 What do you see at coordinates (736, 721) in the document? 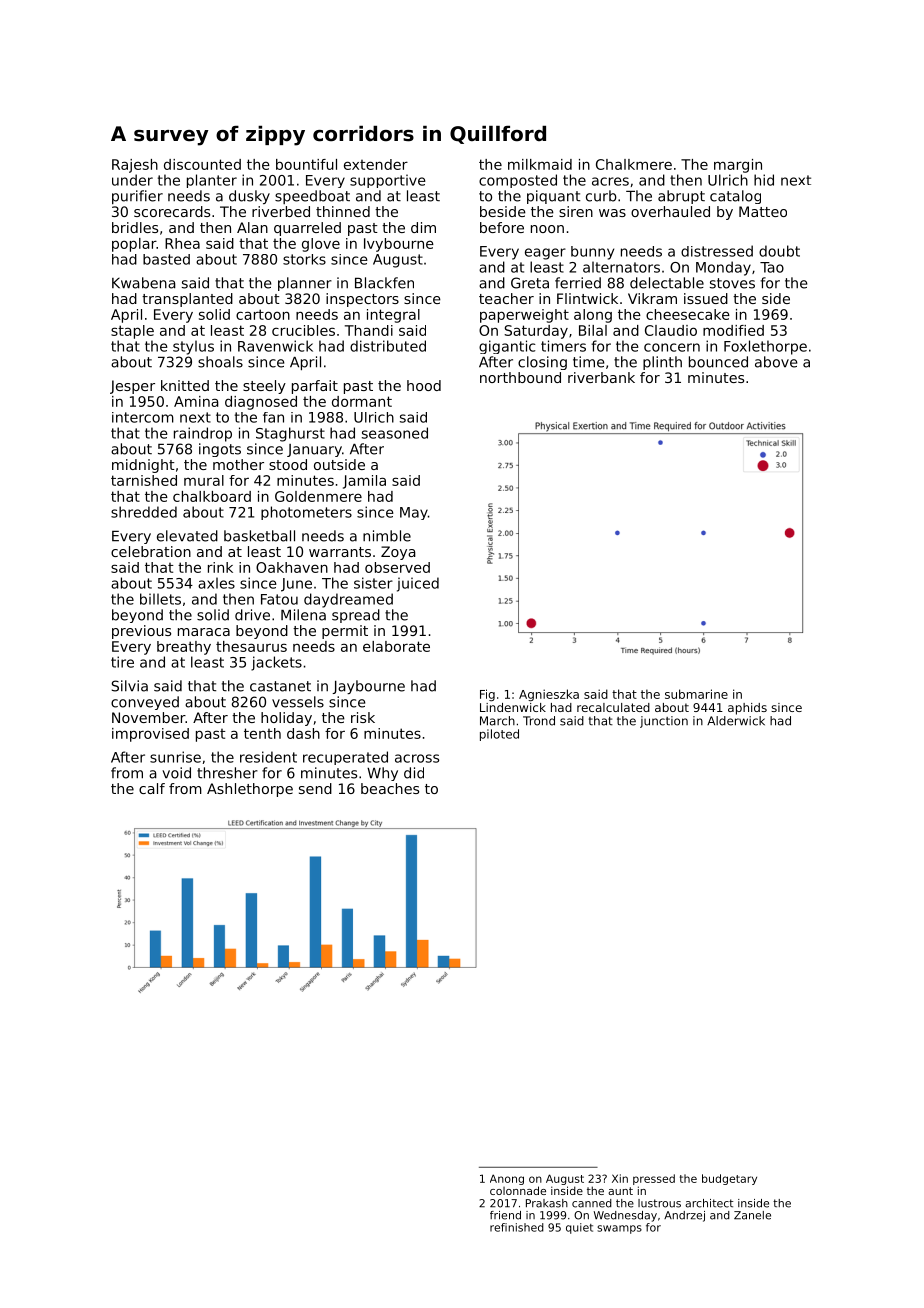
I see `Alderwick` at bounding box center [736, 721].
